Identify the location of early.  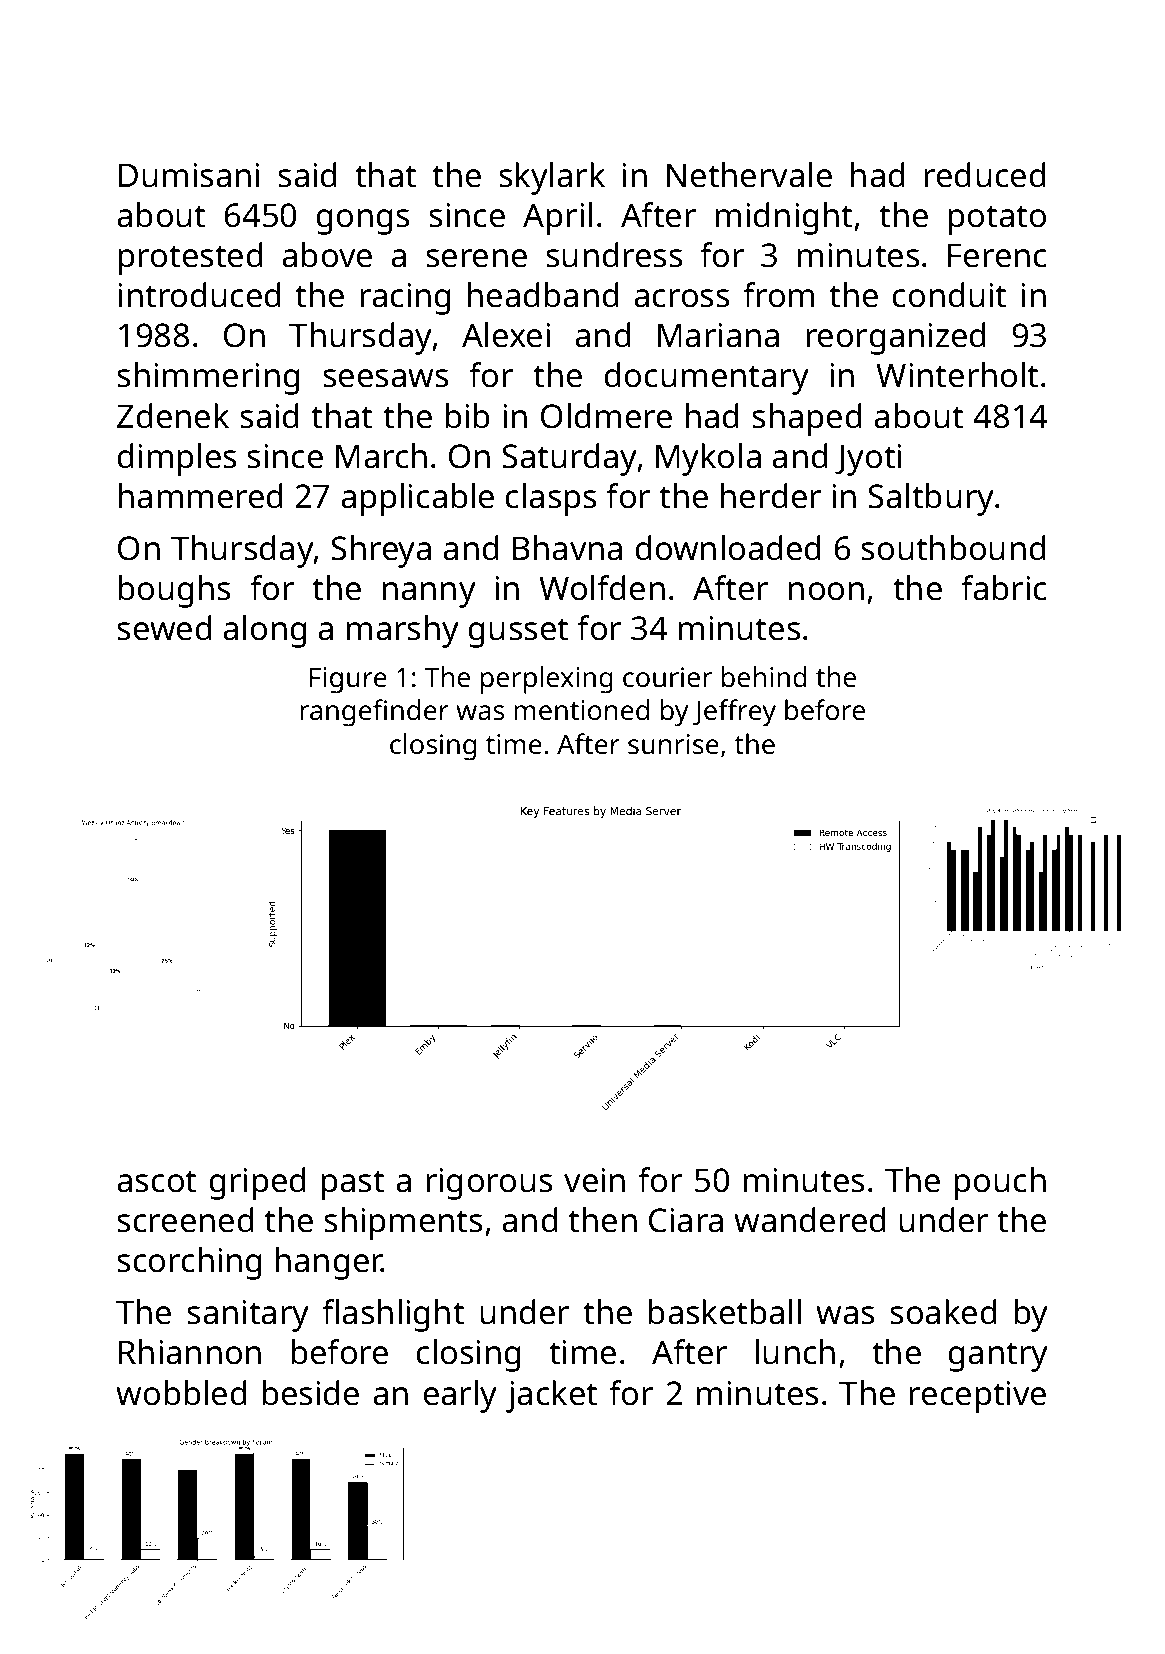
(460, 1396).
